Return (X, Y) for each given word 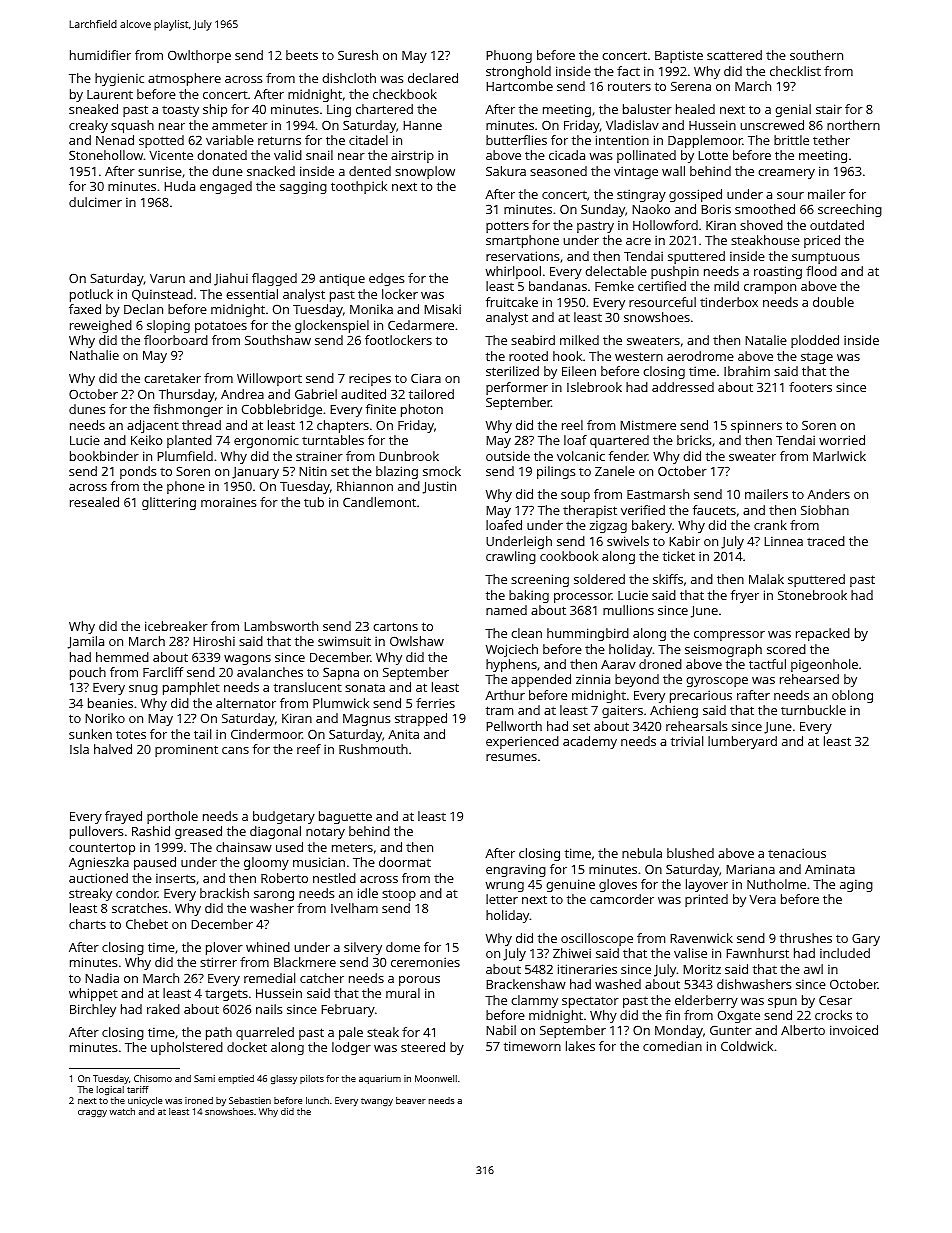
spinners (756, 426)
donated (222, 155)
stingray (641, 195)
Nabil (501, 1030)
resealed (94, 502)
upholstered (187, 1048)
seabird (533, 340)
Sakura (506, 171)
